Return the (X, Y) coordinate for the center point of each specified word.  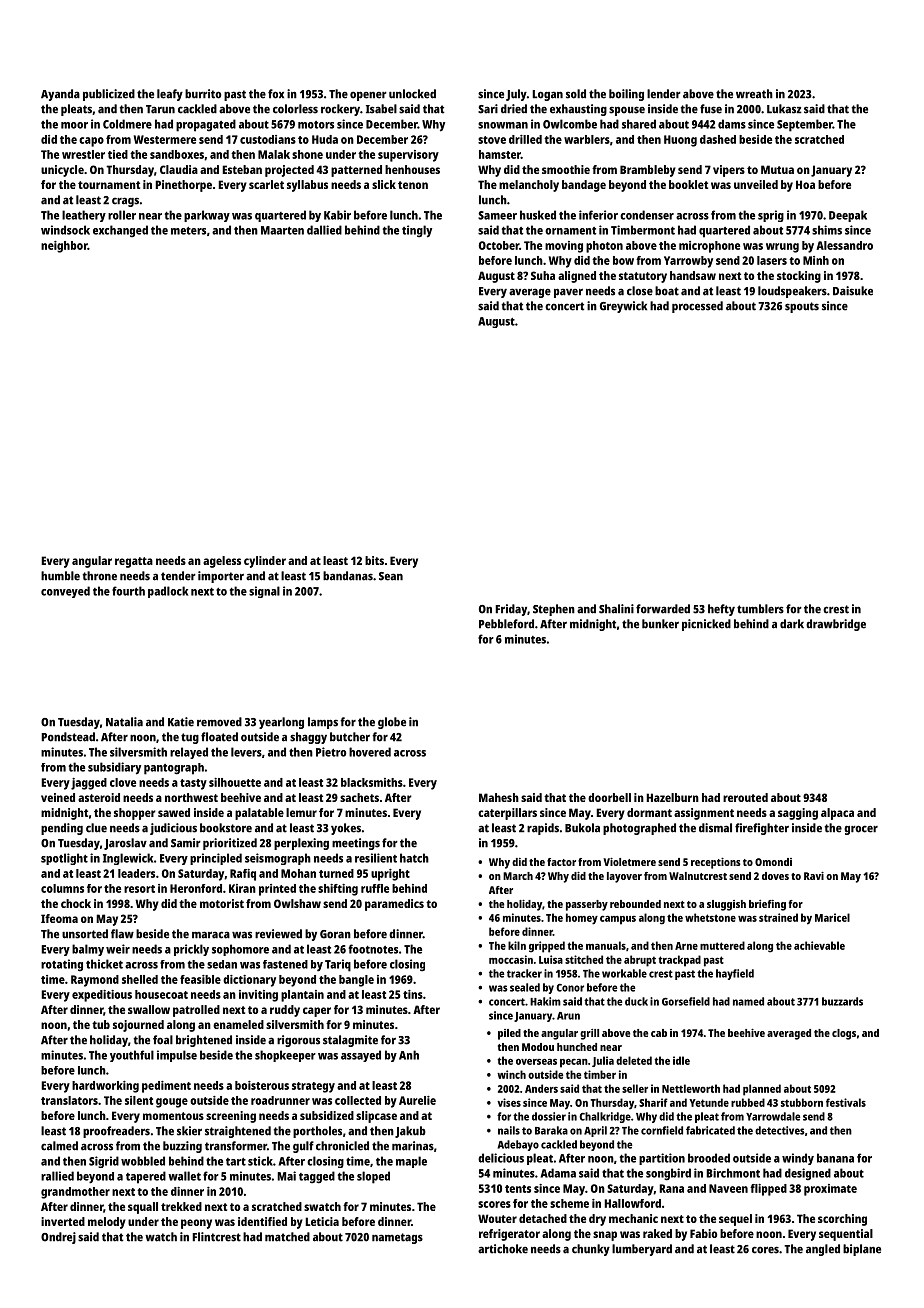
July (516, 95)
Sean (391, 576)
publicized (109, 95)
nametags (397, 1238)
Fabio (703, 1233)
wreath (754, 94)
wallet (184, 1176)
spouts (802, 307)
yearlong (281, 723)
